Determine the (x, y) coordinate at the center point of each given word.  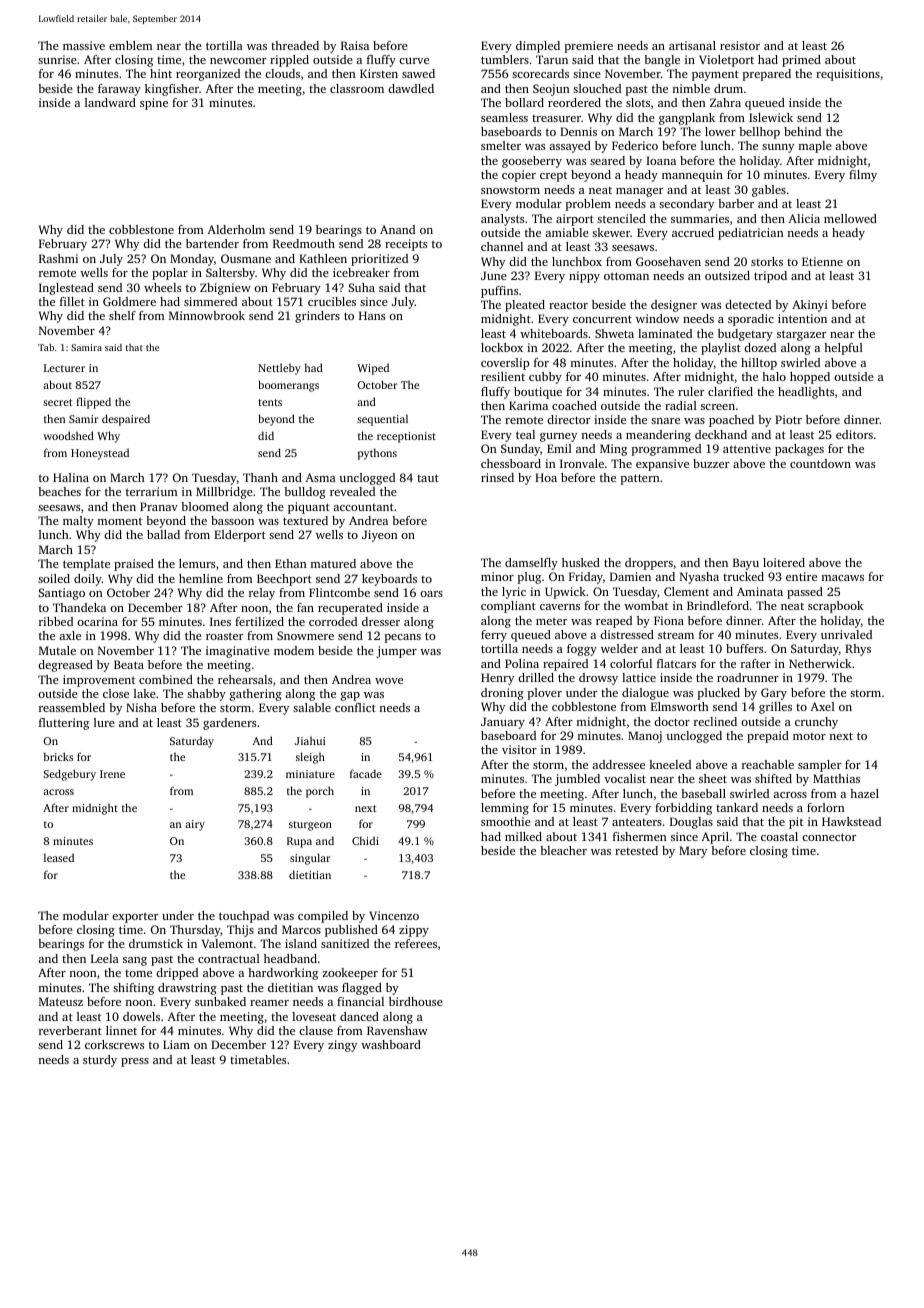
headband (290, 958)
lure (104, 722)
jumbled (577, 780)
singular (310, 859)
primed (801, 61)
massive (84, 45)
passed (805, 593)
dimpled (538, 47)
